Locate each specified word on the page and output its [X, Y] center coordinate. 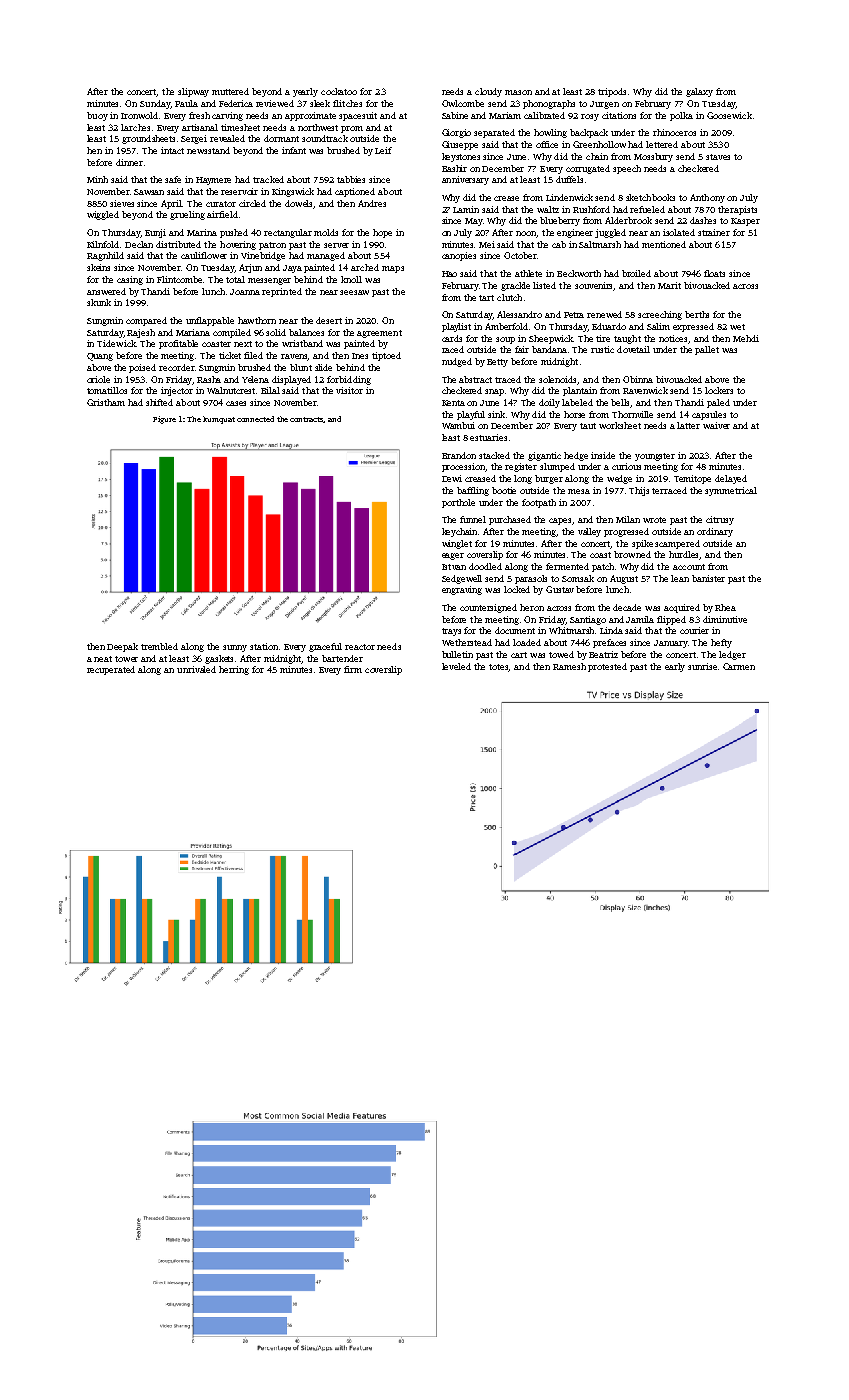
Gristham [106, 402]
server [336, 245]
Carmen [739, 666]
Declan [139, 244]
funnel [473, 519]
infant [294, 150]
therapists [737, 210]
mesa [579, 491]
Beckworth [579, 273]
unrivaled [196, 669]
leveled [456, 666]
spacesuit [358, 116]
